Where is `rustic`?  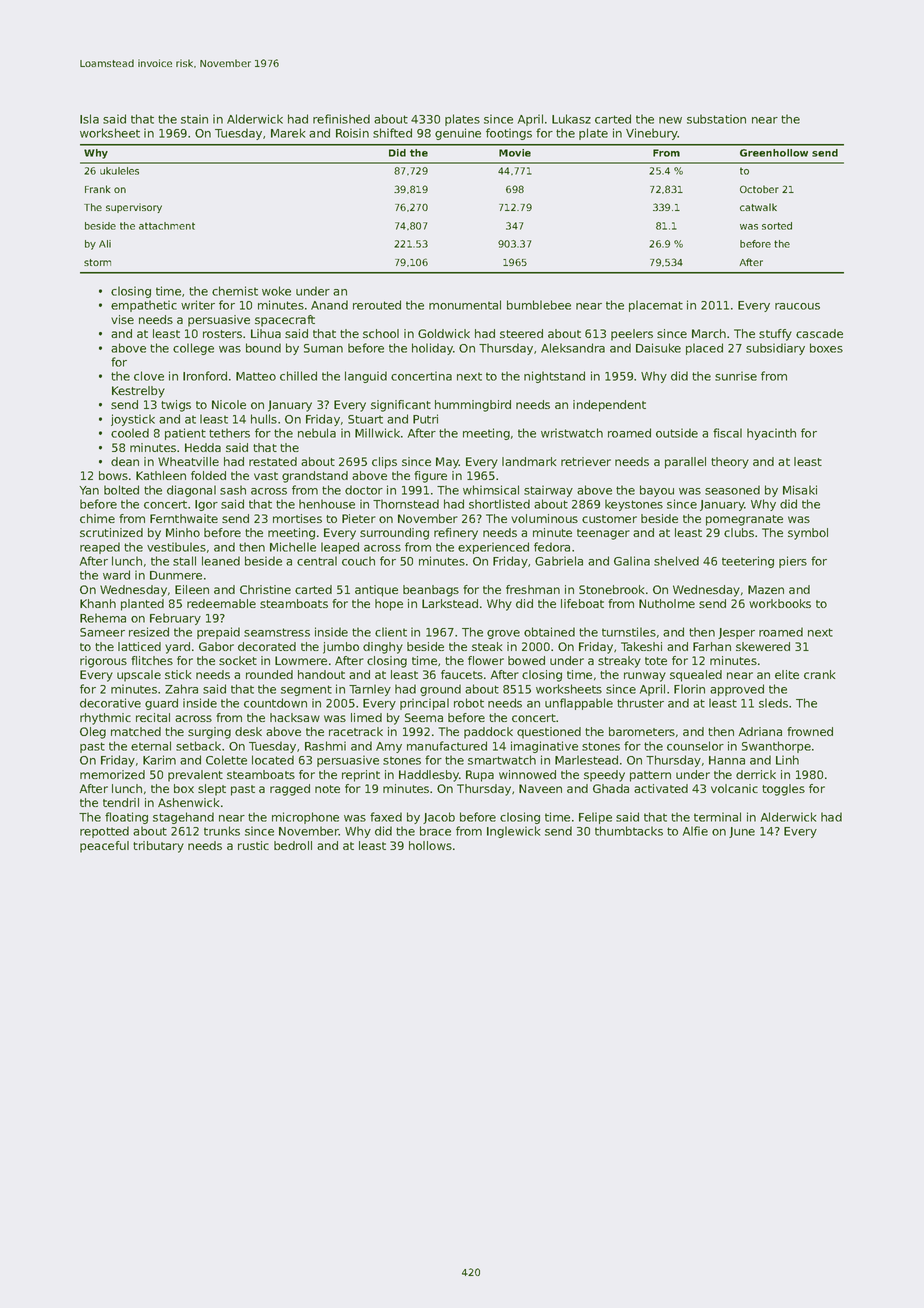
rustic is located at coordinates (253, 845).
